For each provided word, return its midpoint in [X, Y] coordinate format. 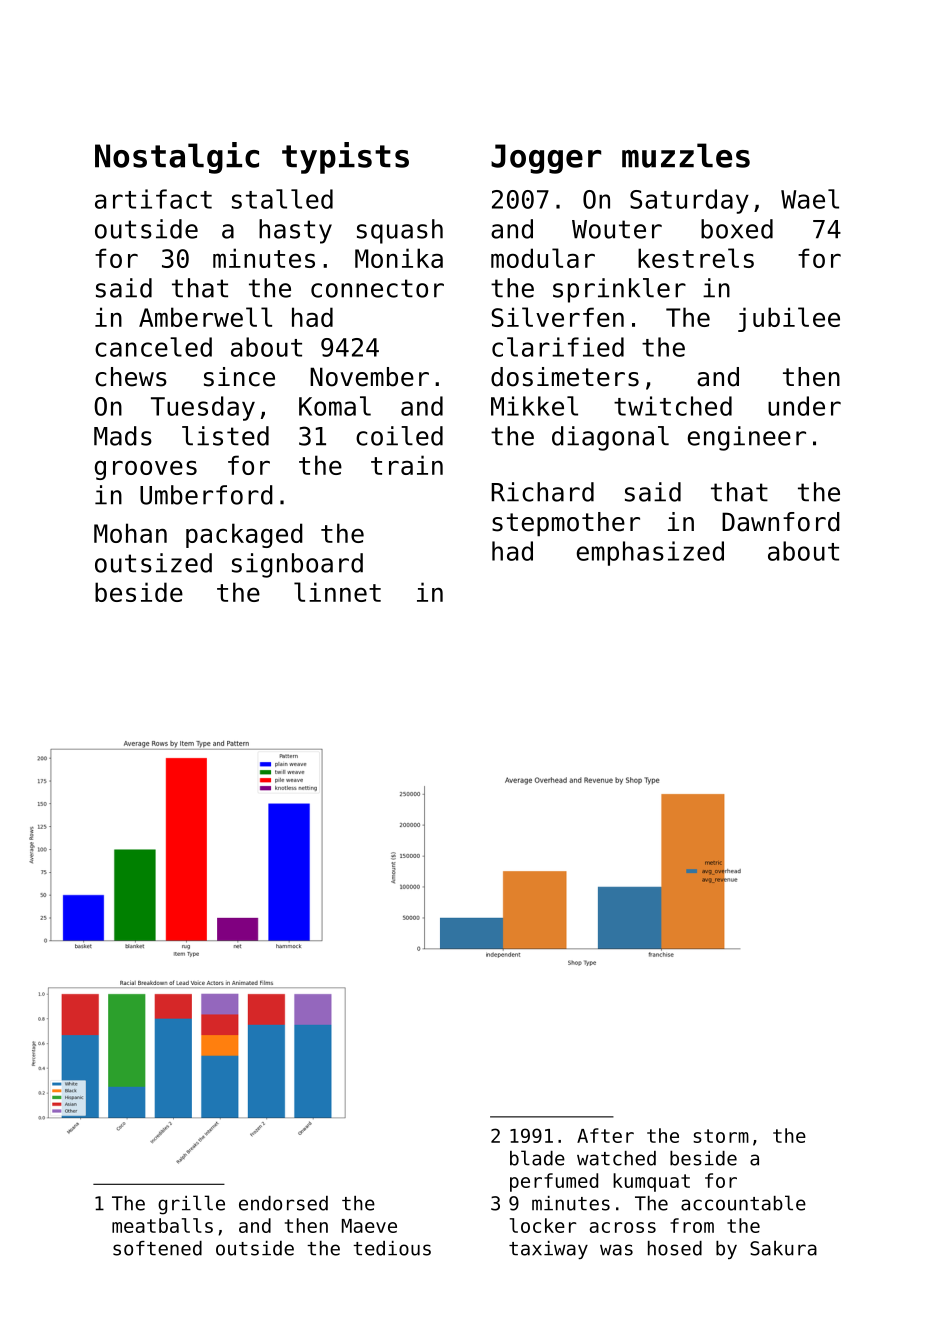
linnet [337, 592]
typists [345, 158]
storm [721, 1136]
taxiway [548, 1250]
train [407, 465]
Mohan [130, 533]
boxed [737, 229]
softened [157, 1248]
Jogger [546, 159]
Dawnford [781, 522]
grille [191, 1205]
